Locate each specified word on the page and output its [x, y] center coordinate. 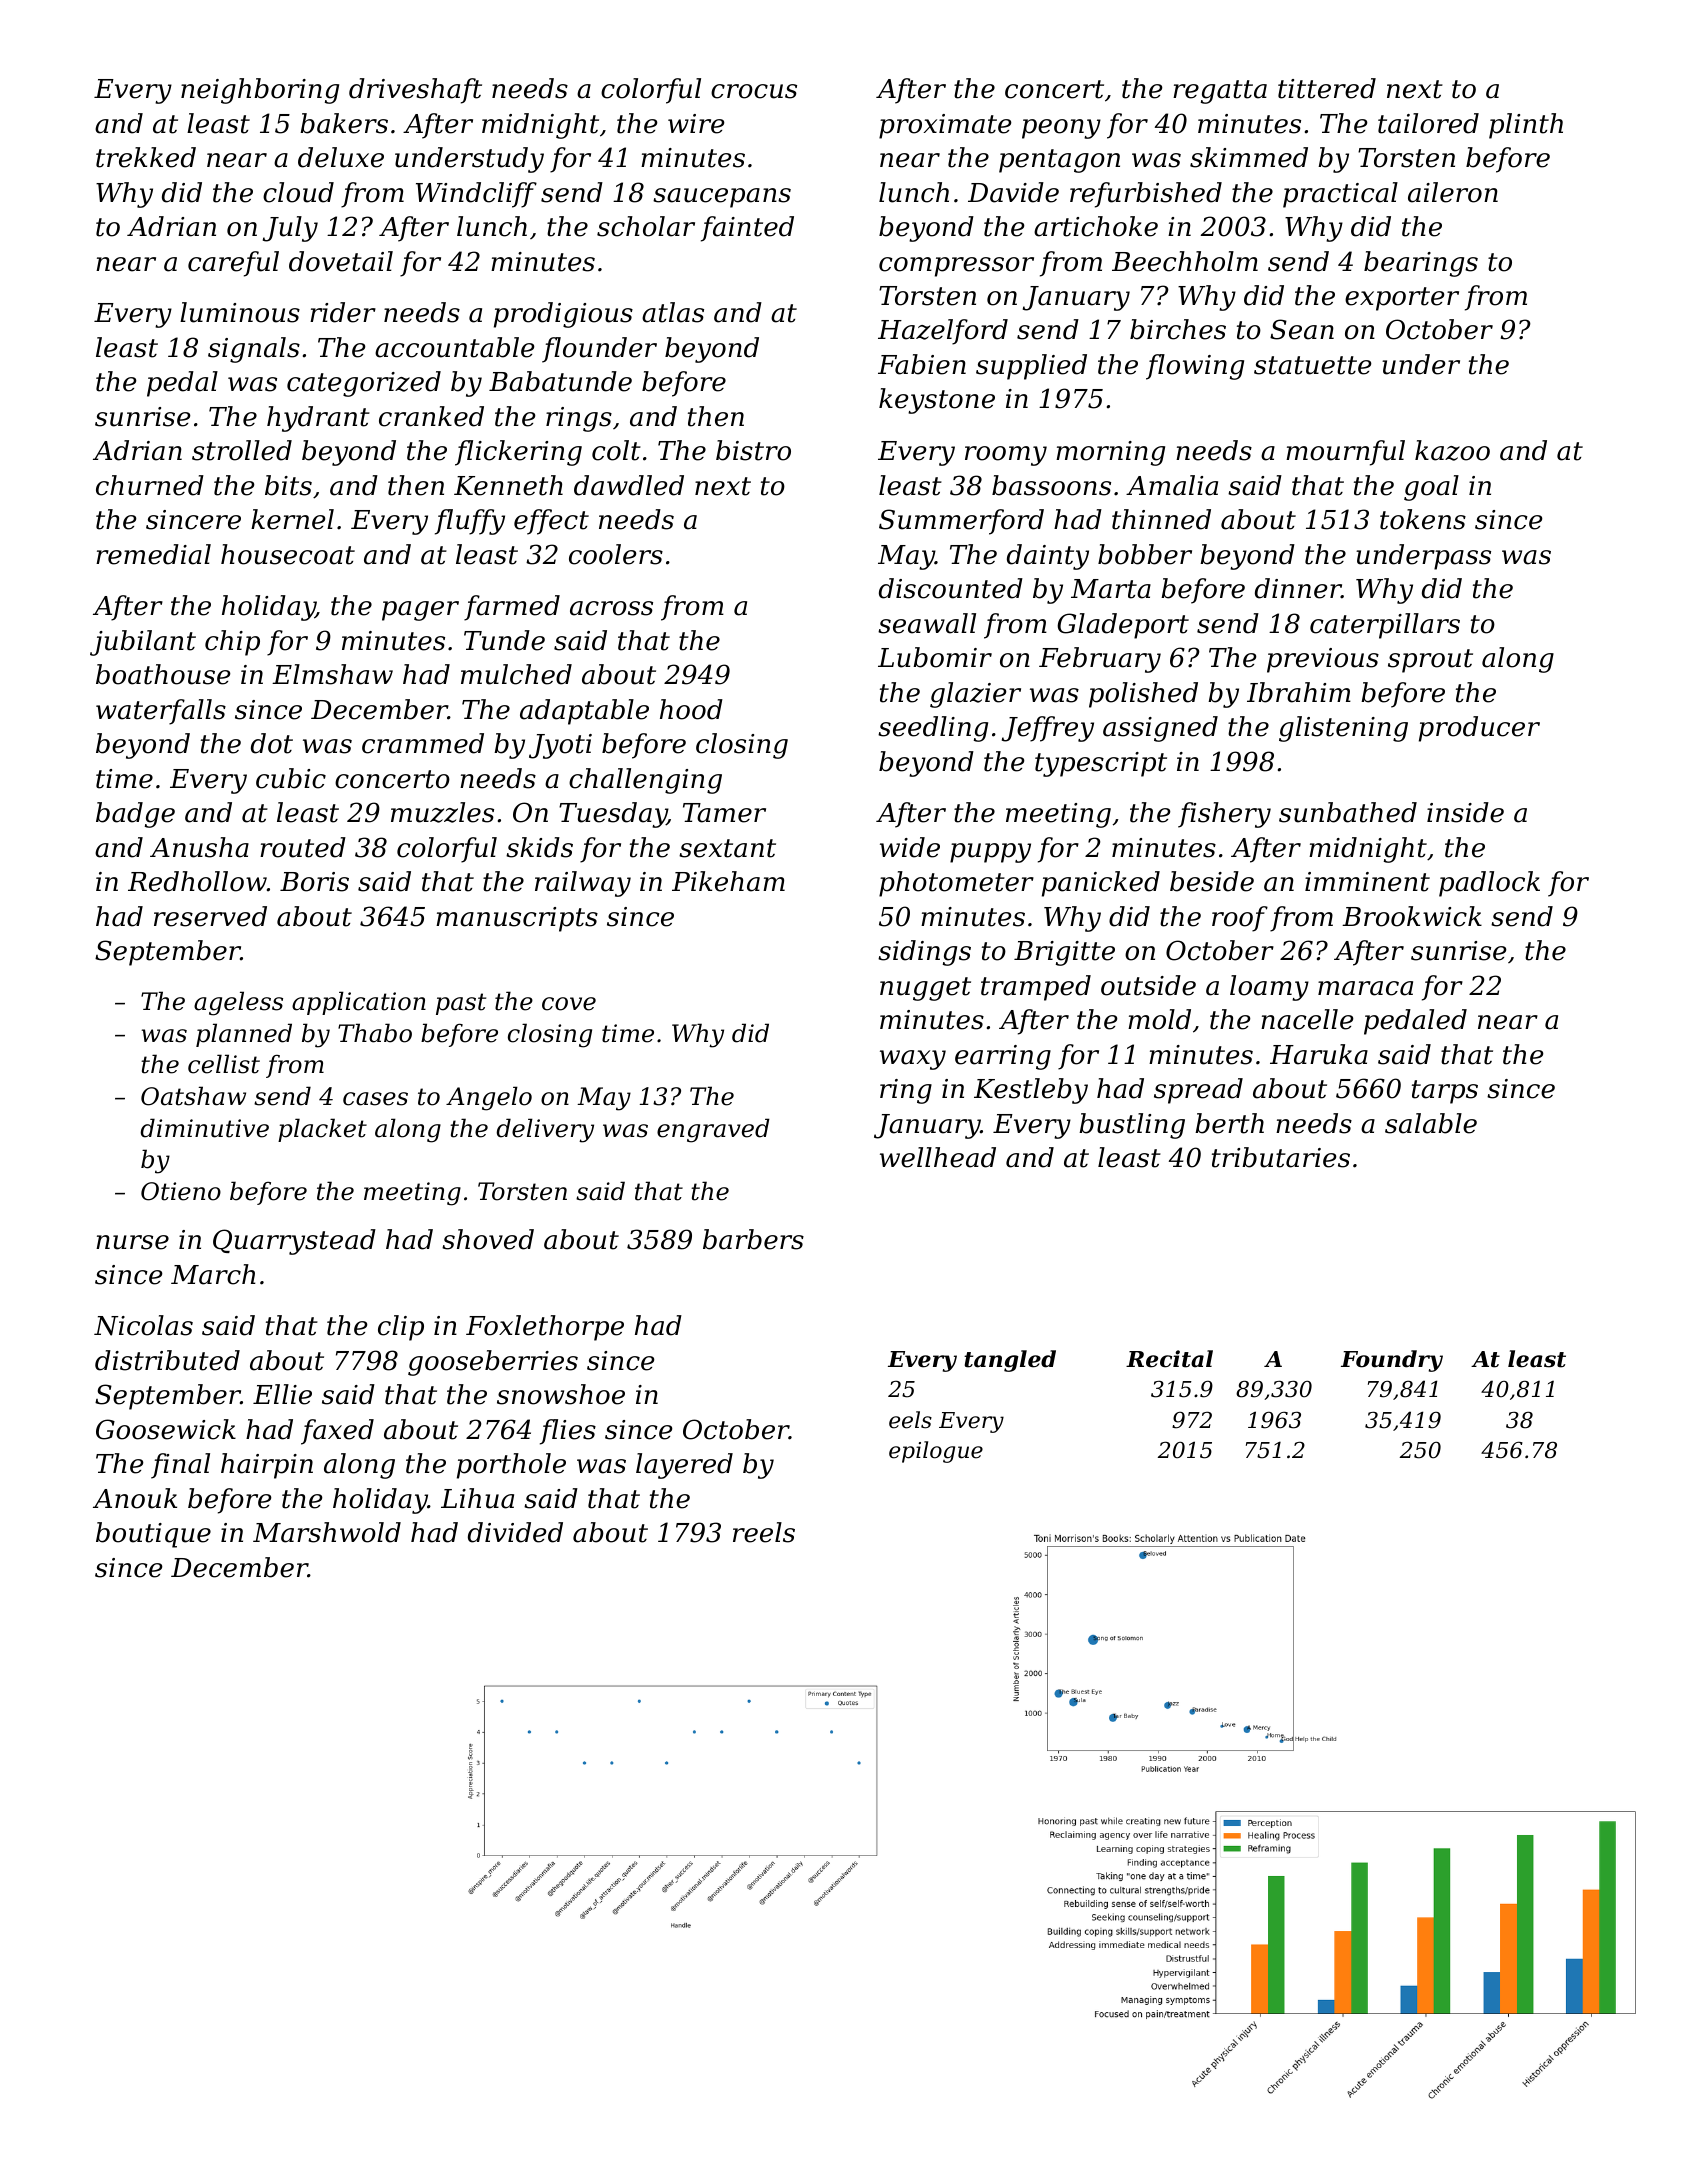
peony [1061, 129]
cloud [298, 192]
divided [515, 1532]
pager [420, 611]
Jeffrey [1048, 729]
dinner [1298, 588]
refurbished [1146, 195]
